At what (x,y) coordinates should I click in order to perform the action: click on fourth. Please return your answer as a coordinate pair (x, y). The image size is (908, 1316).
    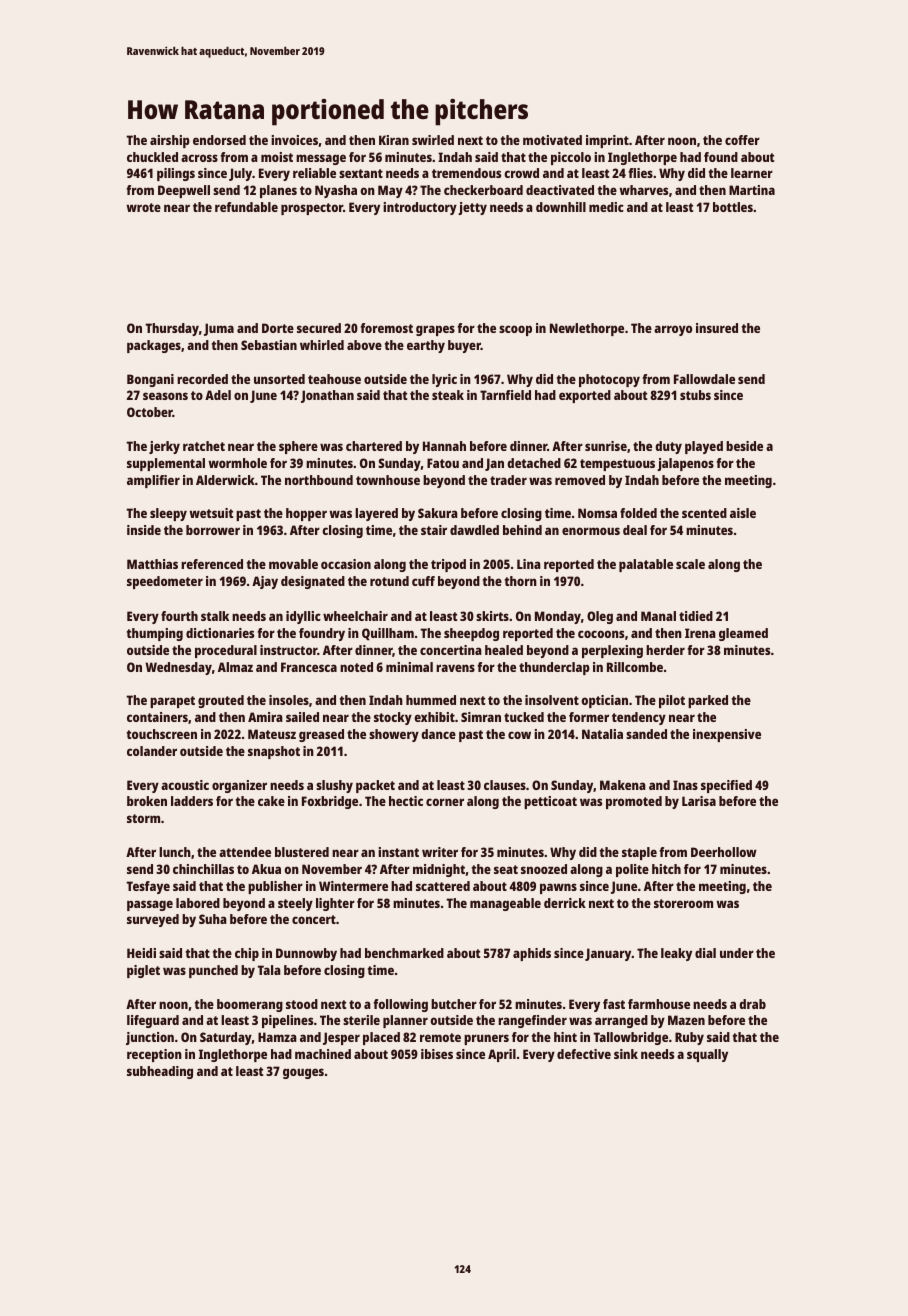
    Looking at the image, I should click on (179, 616).
